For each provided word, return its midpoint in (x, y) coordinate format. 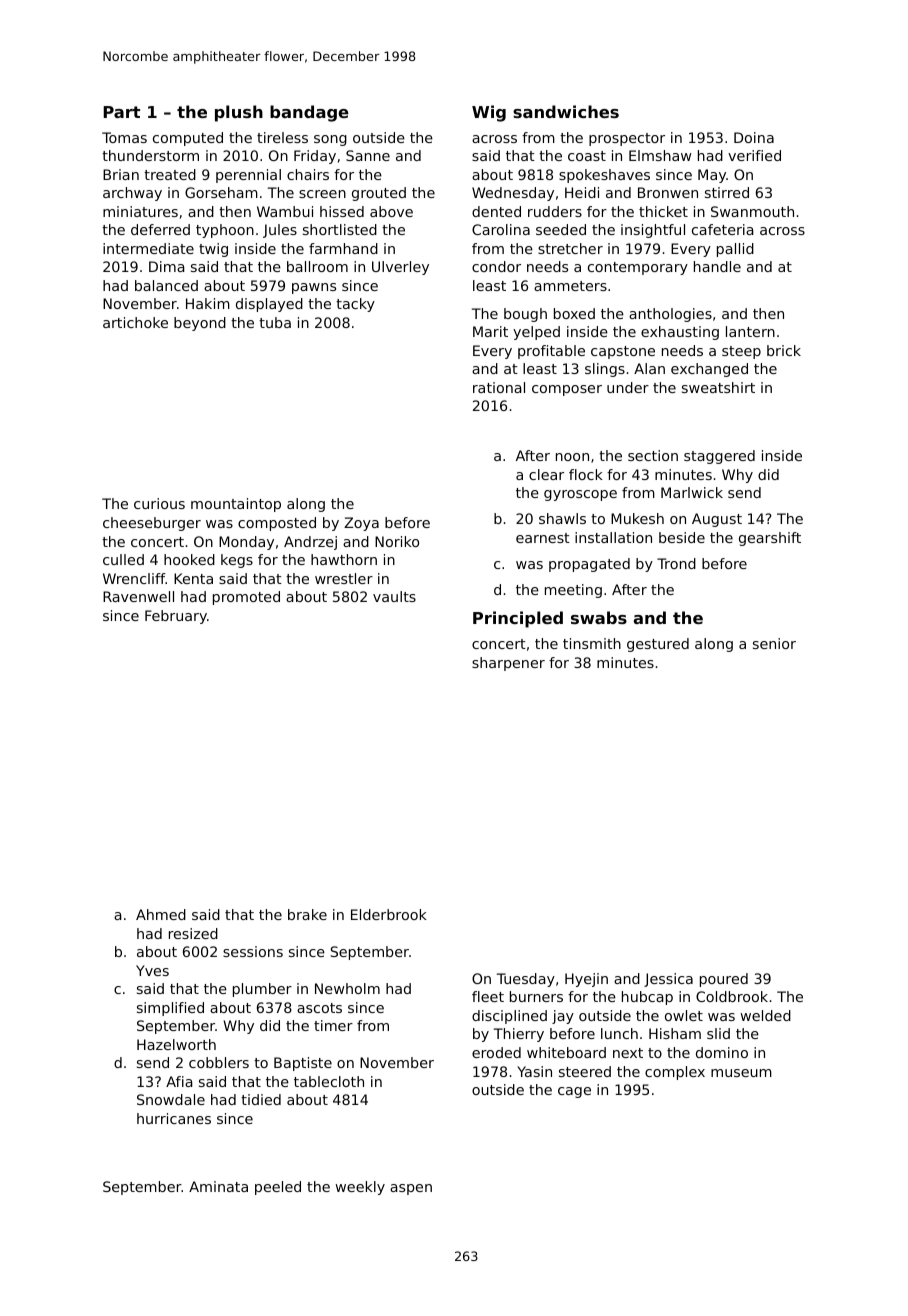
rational (499, 387)
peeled (278, 1188)
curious (159, 503)
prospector (627, 139)
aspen (411, 1189)
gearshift (770, 539)
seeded (561, 229)
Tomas (124, 137)
